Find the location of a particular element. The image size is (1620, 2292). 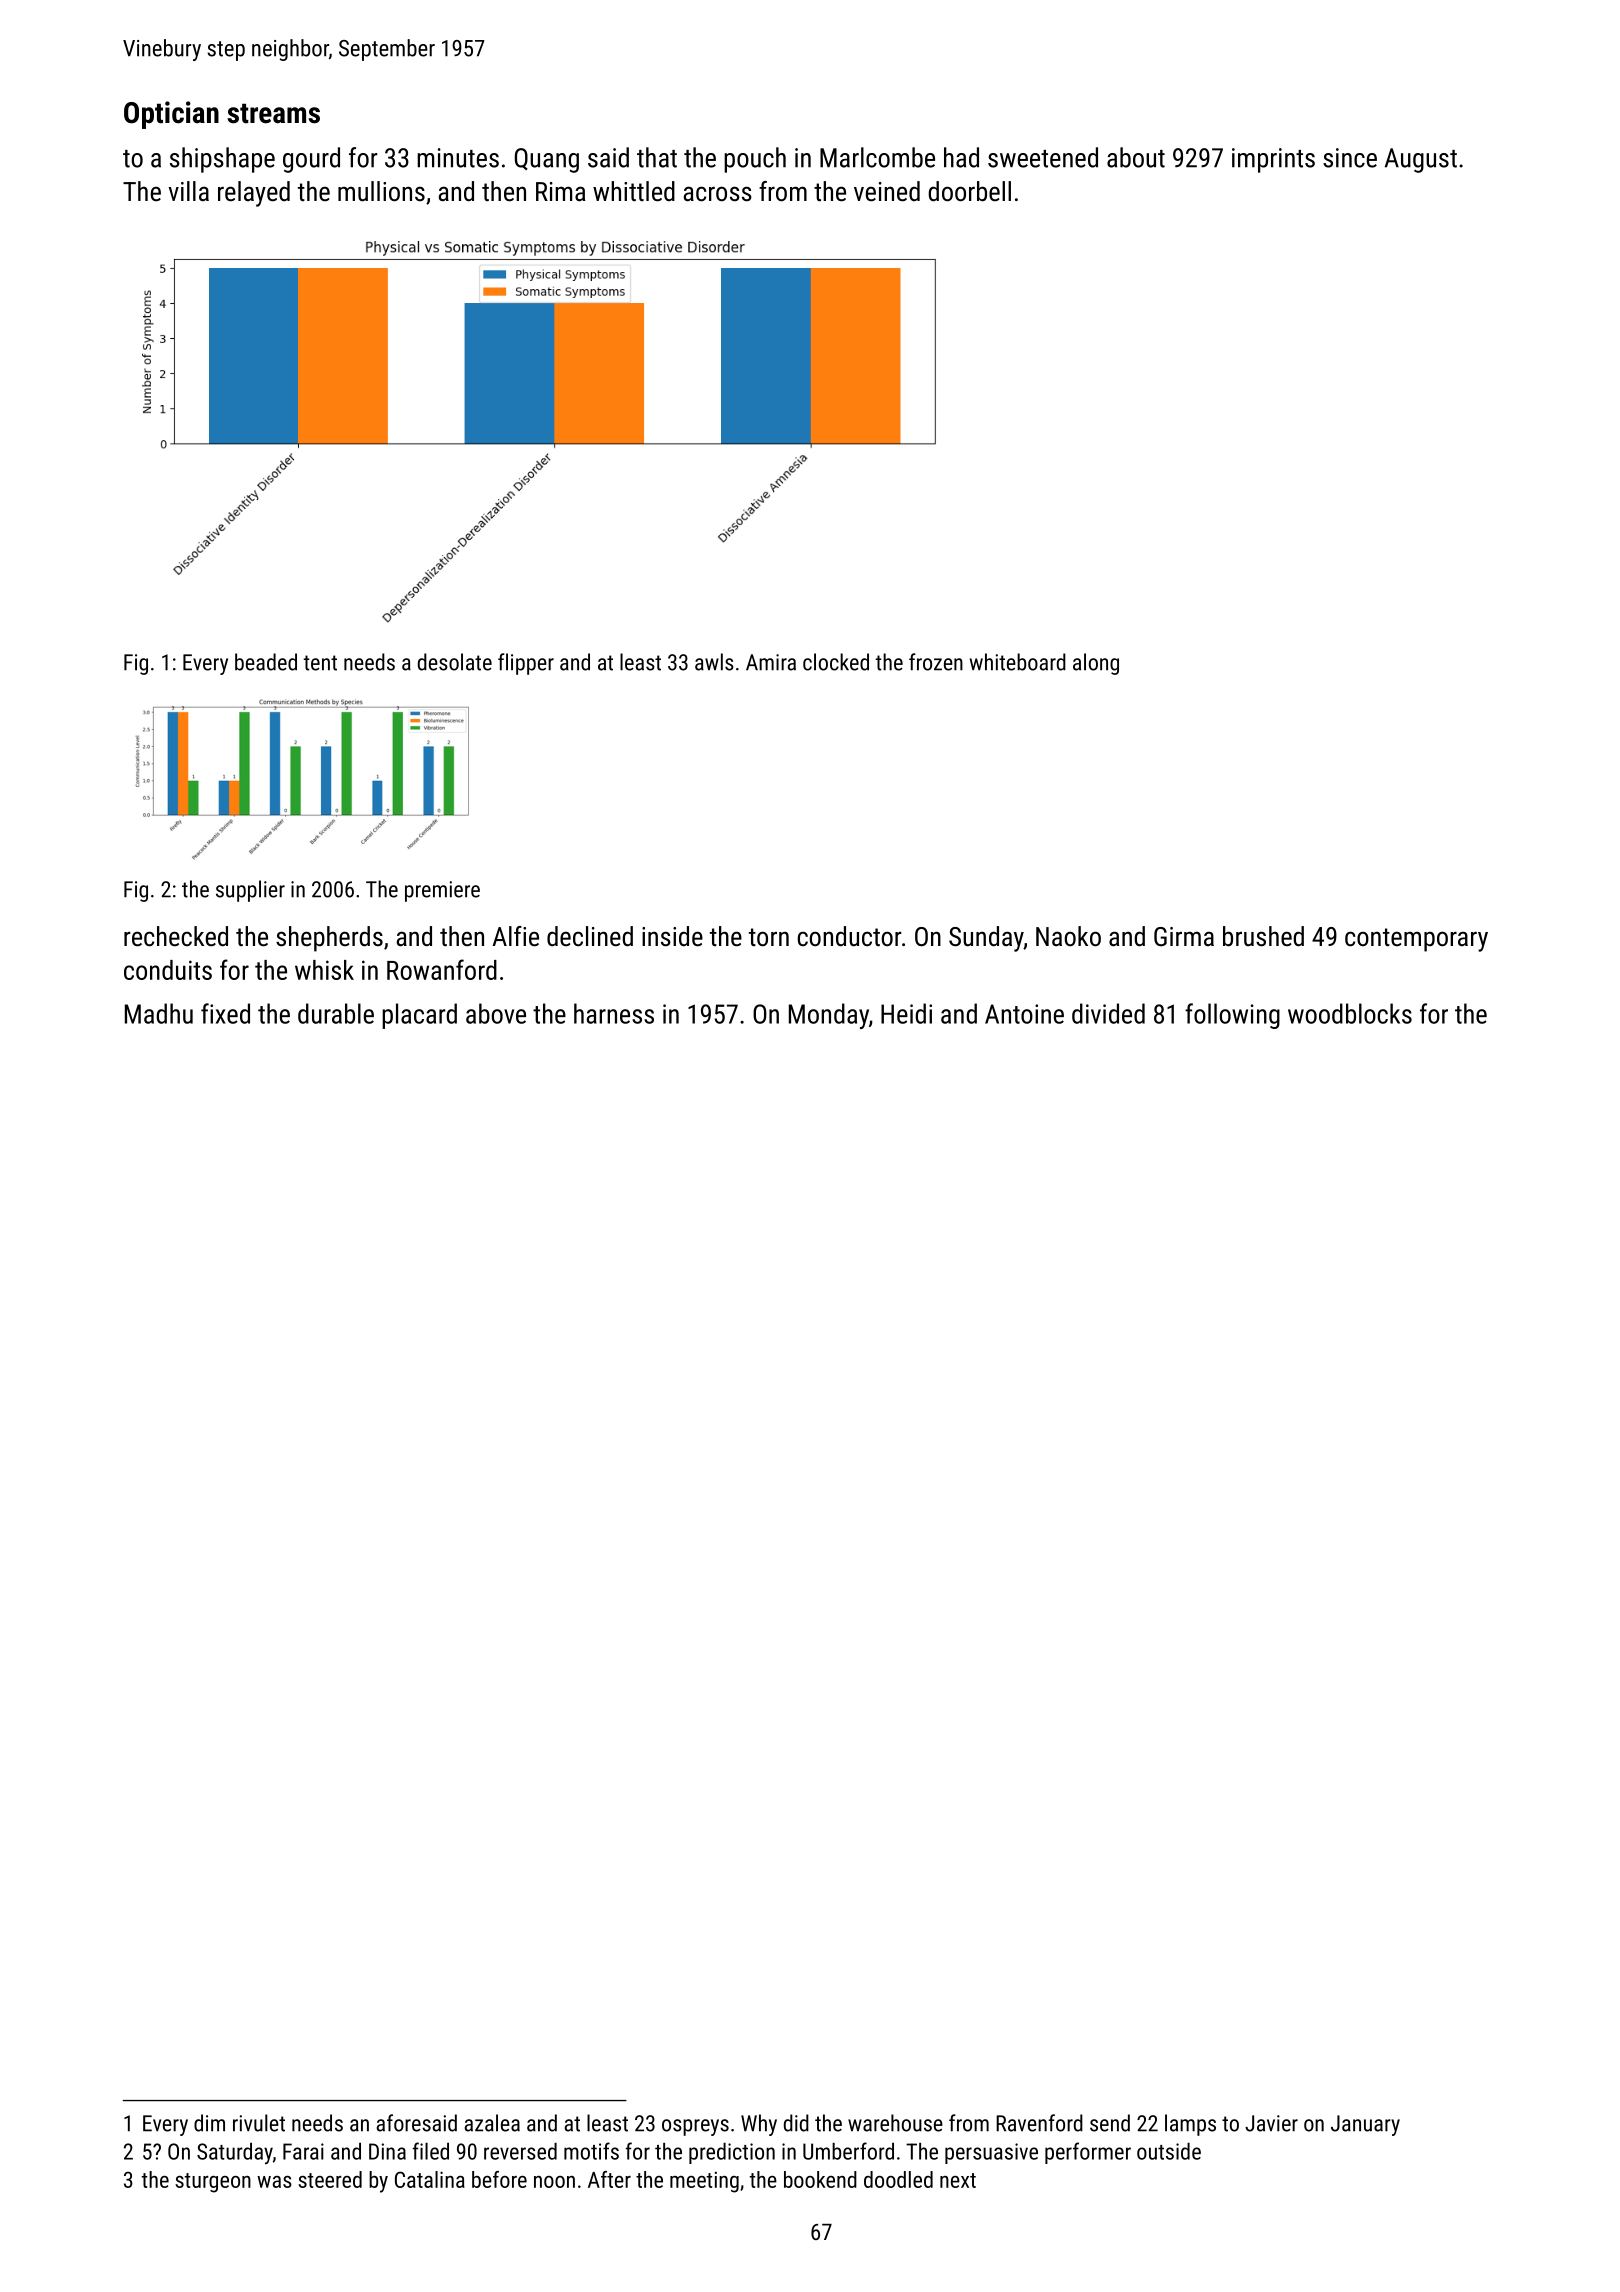

harness is located at coordinates (614, 1013).
